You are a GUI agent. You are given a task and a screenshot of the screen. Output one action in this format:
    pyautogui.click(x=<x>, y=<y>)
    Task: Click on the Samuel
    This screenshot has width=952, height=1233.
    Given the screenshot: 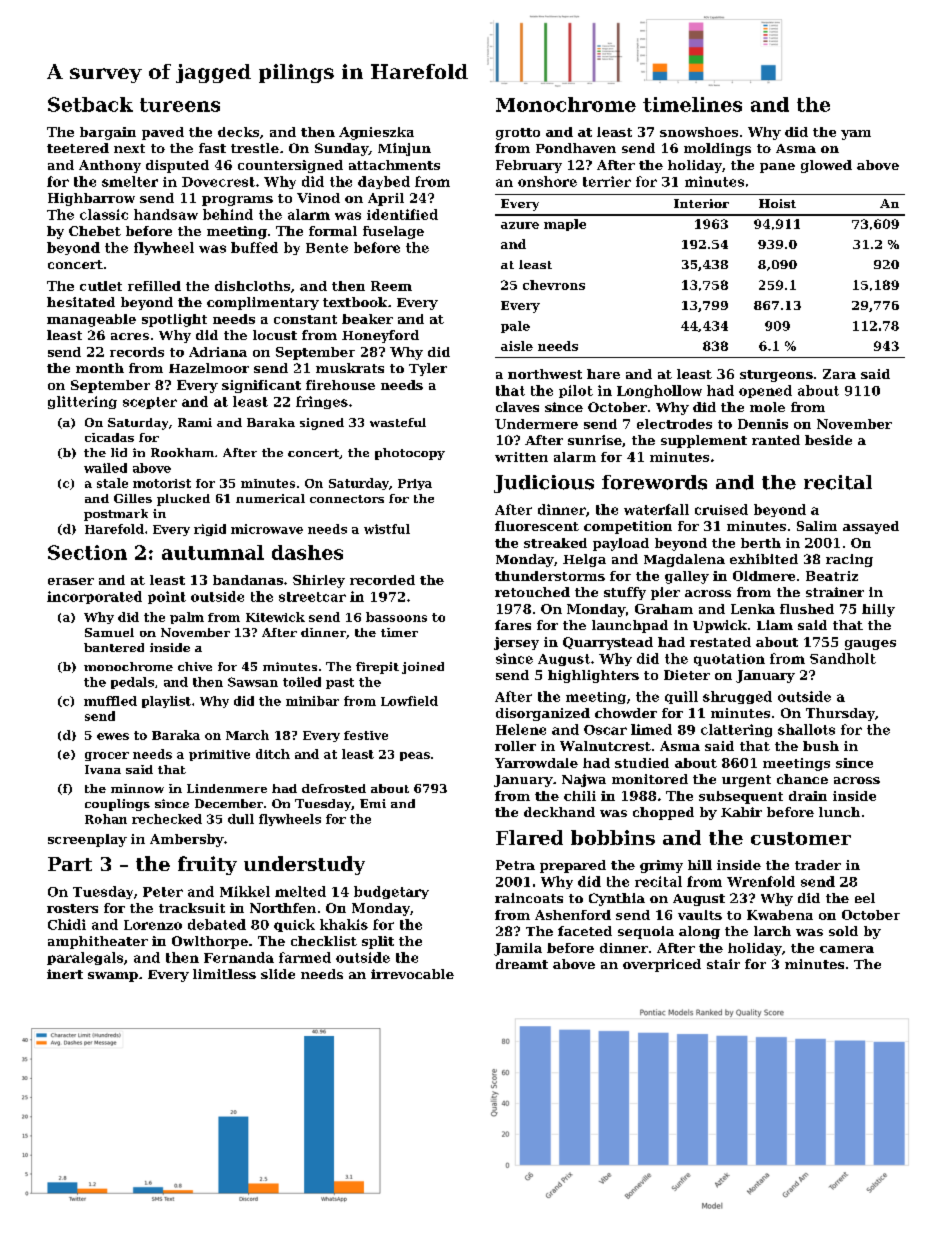 What is the action you would take?
    pyautogui.click(x=109, y=632)
